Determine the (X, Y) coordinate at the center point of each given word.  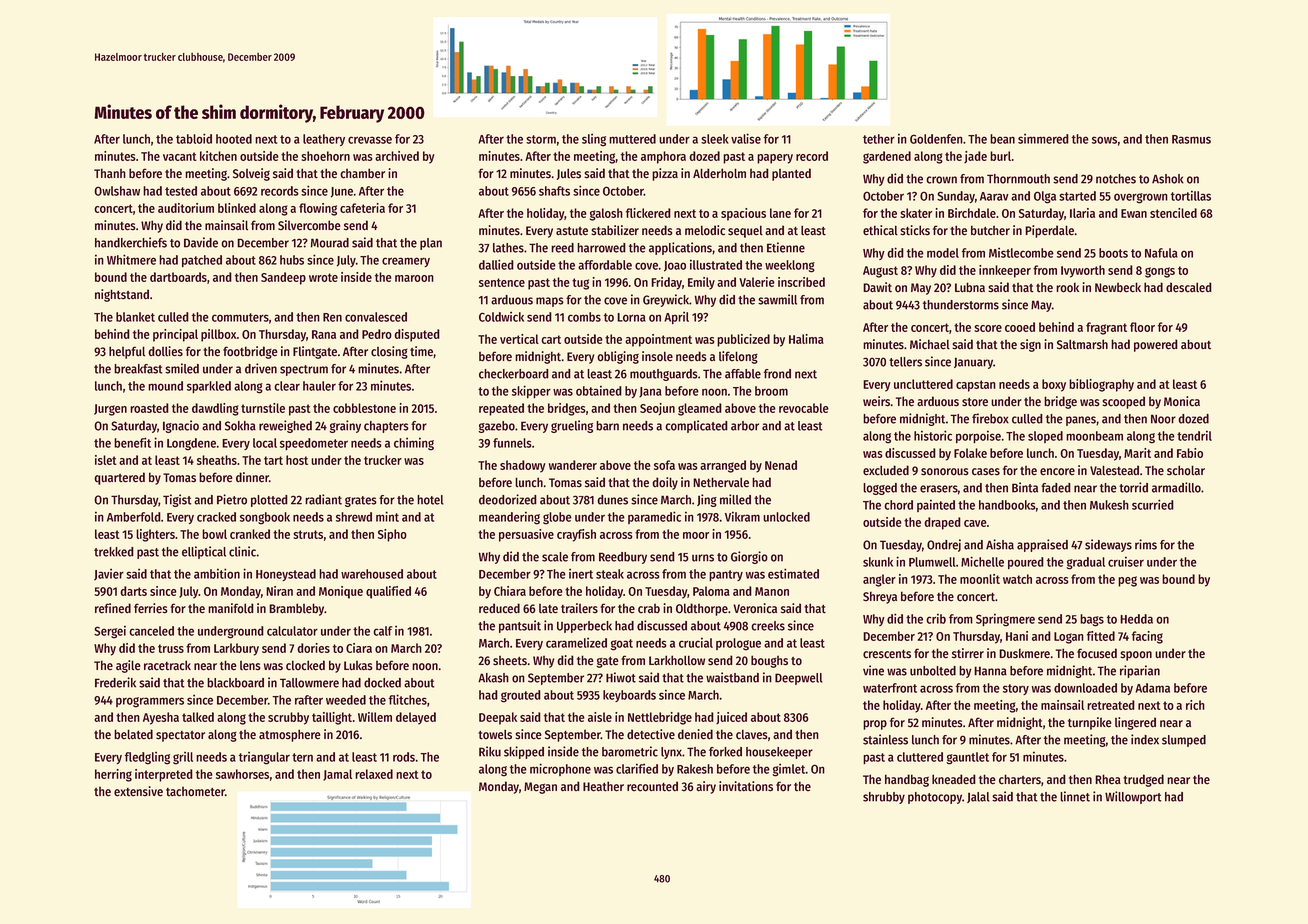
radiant (323, 499)
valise (746, 138)
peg (1127, 581)
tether (879, 139)
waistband (732, 677)
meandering (509, 518)
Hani (1017, 636)
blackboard (235, 683)
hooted (234, 139)
